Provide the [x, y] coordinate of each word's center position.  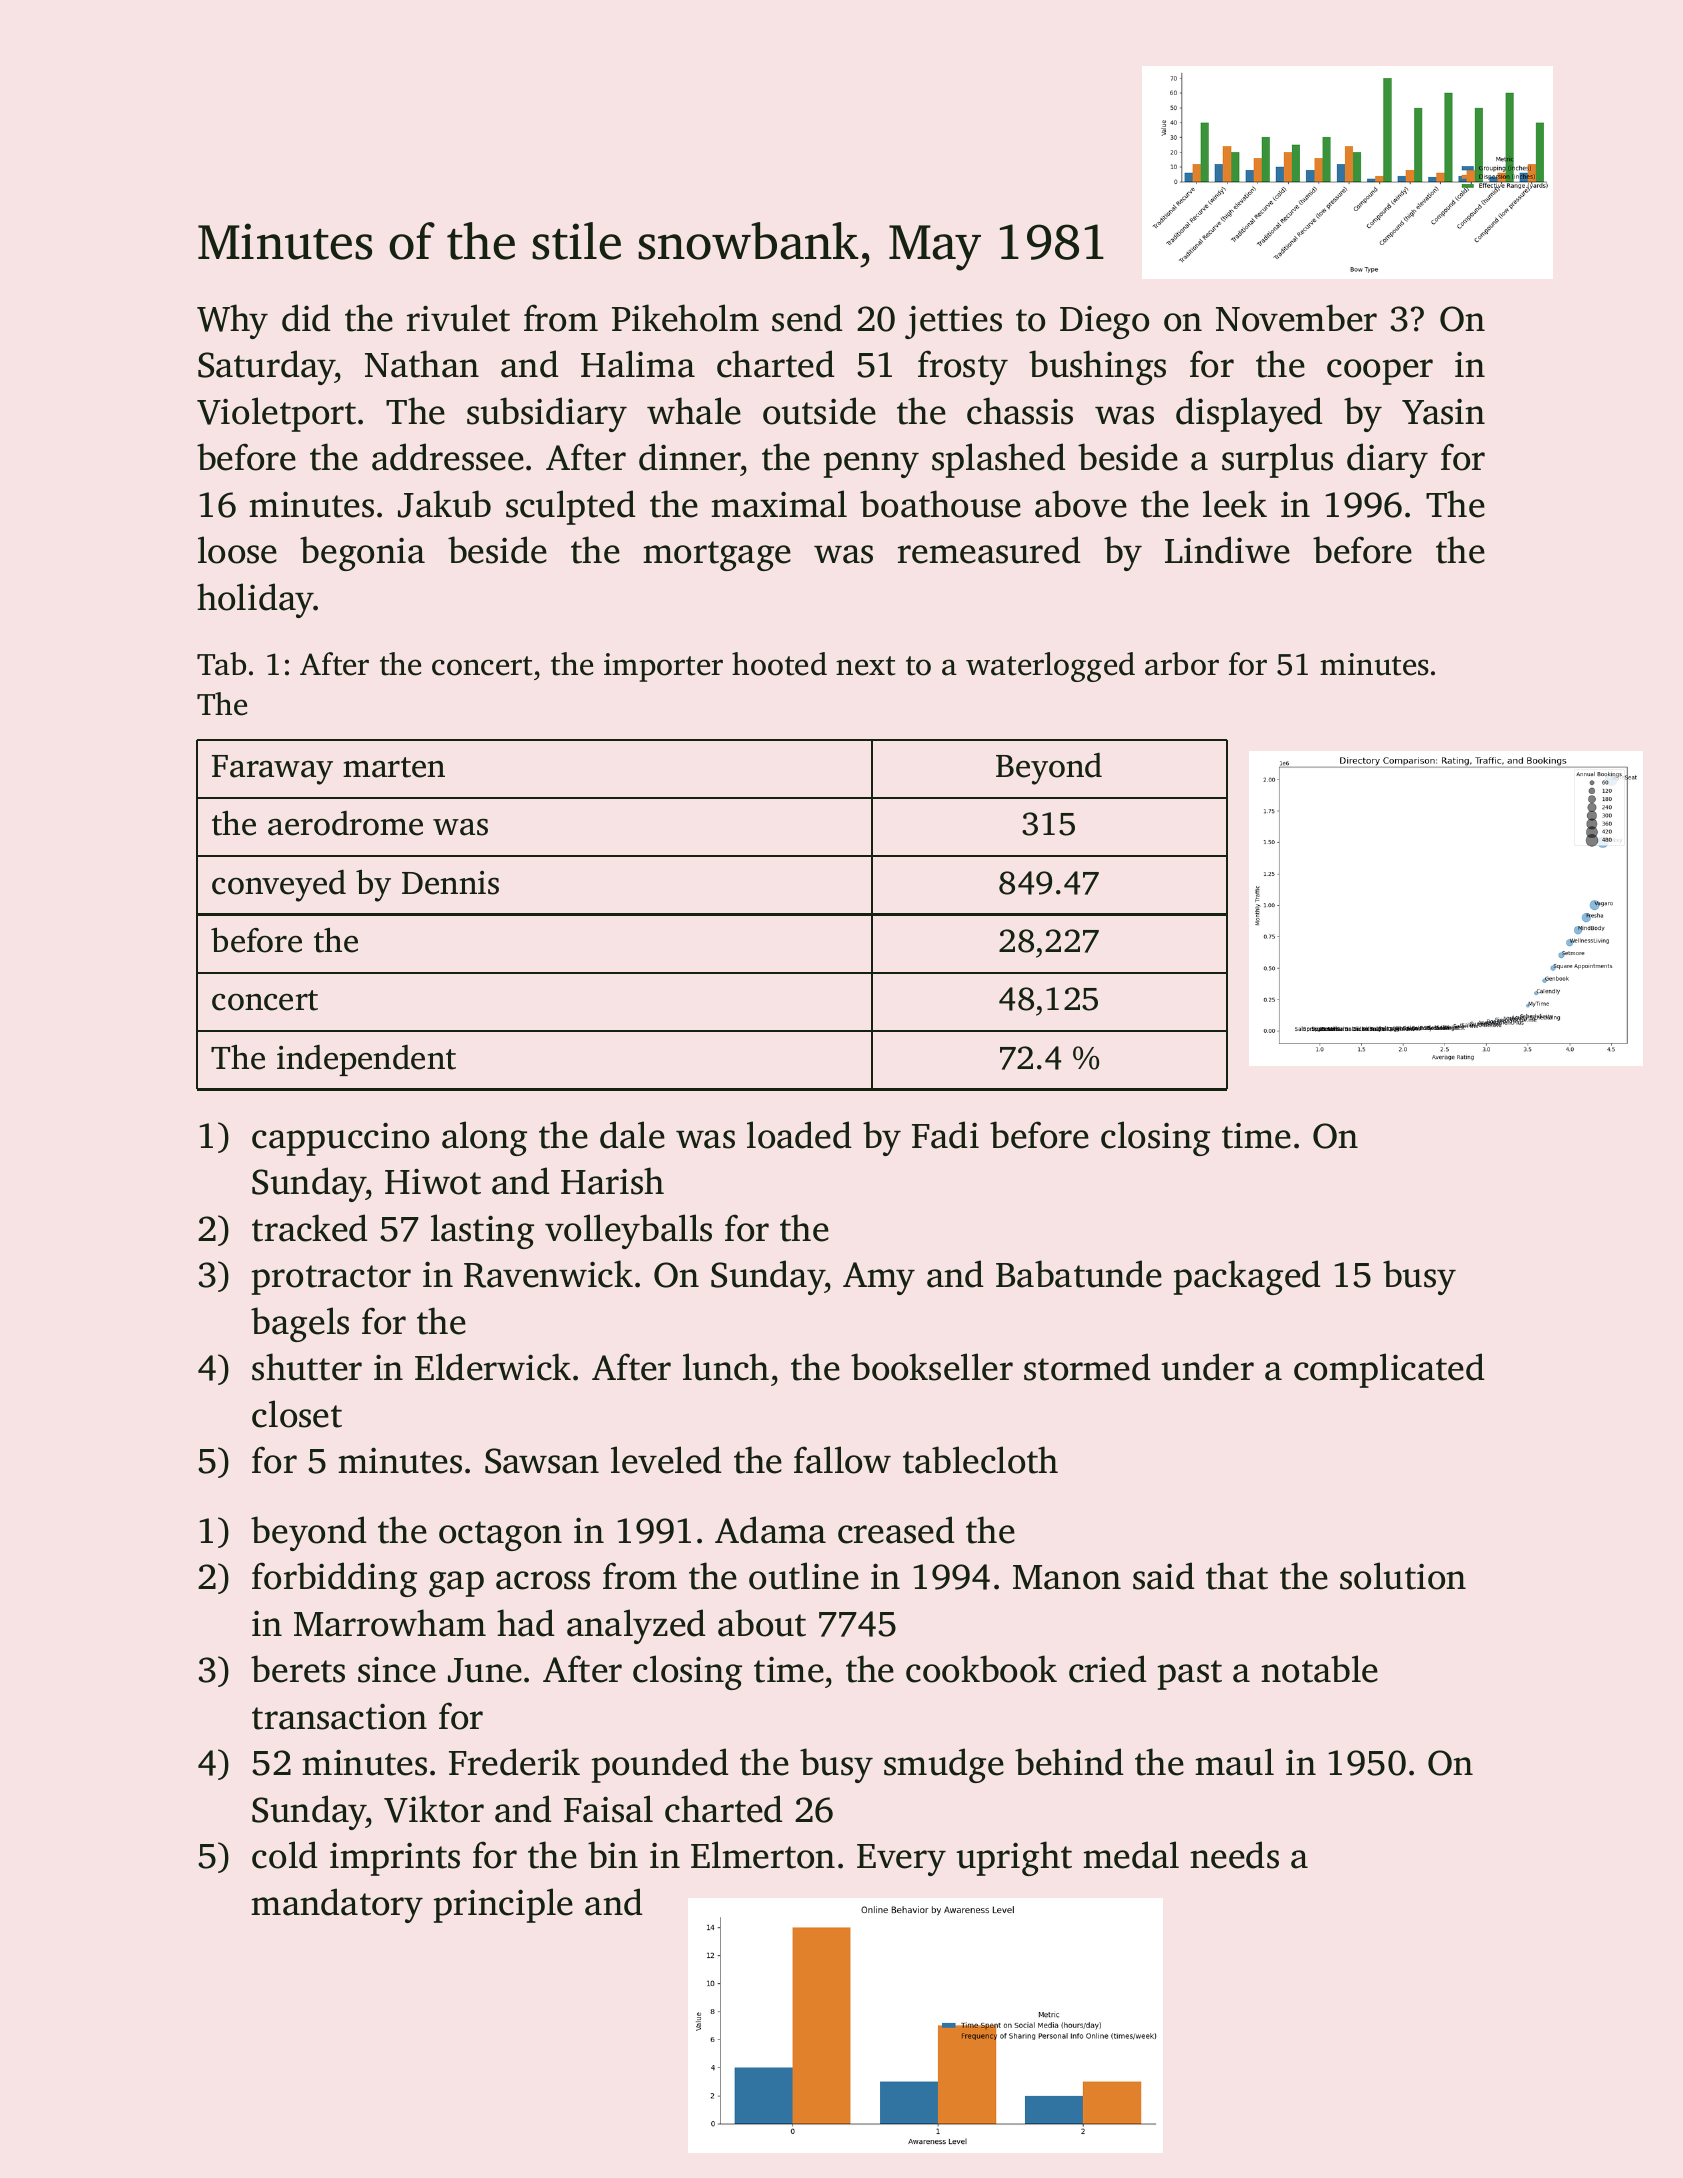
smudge [944, 1765]
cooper [1380, 372]
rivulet [458, 318]
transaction [339, 1716]
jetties [953, 322]
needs [1234, 1855]
